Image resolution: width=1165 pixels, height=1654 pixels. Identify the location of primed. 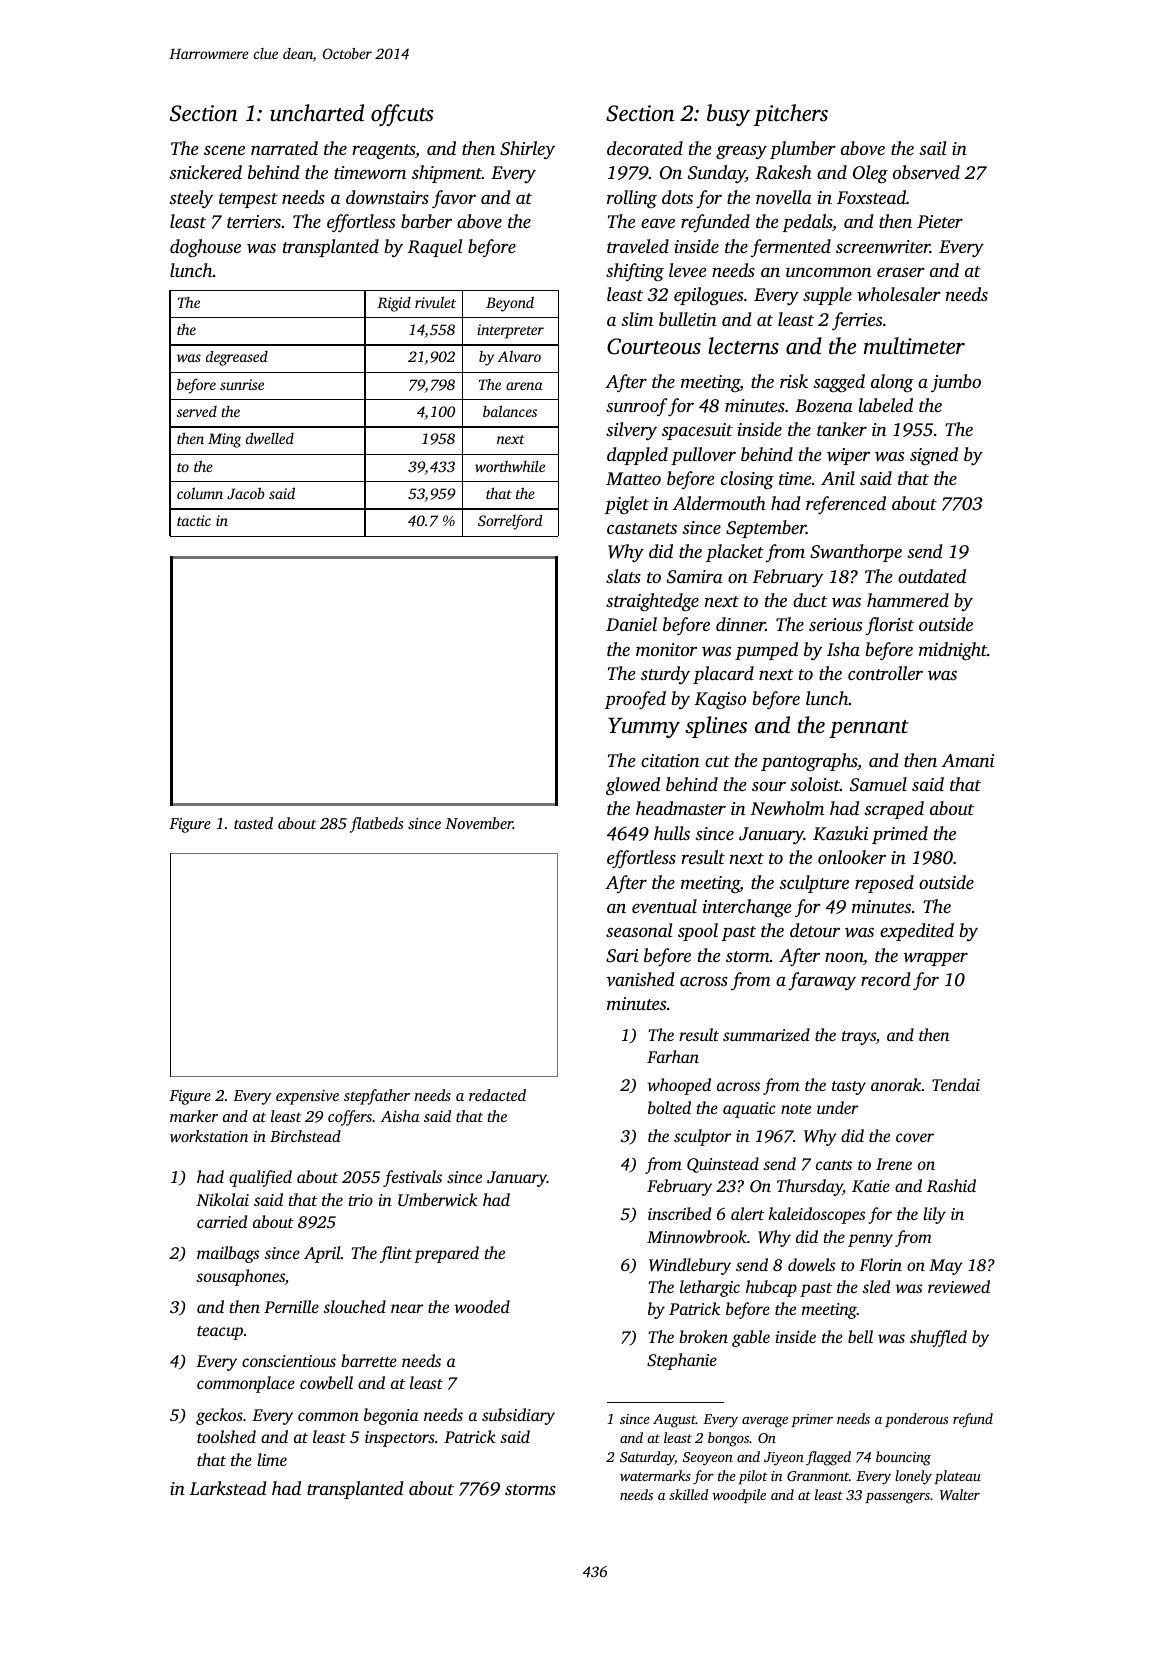
(900, 835).
